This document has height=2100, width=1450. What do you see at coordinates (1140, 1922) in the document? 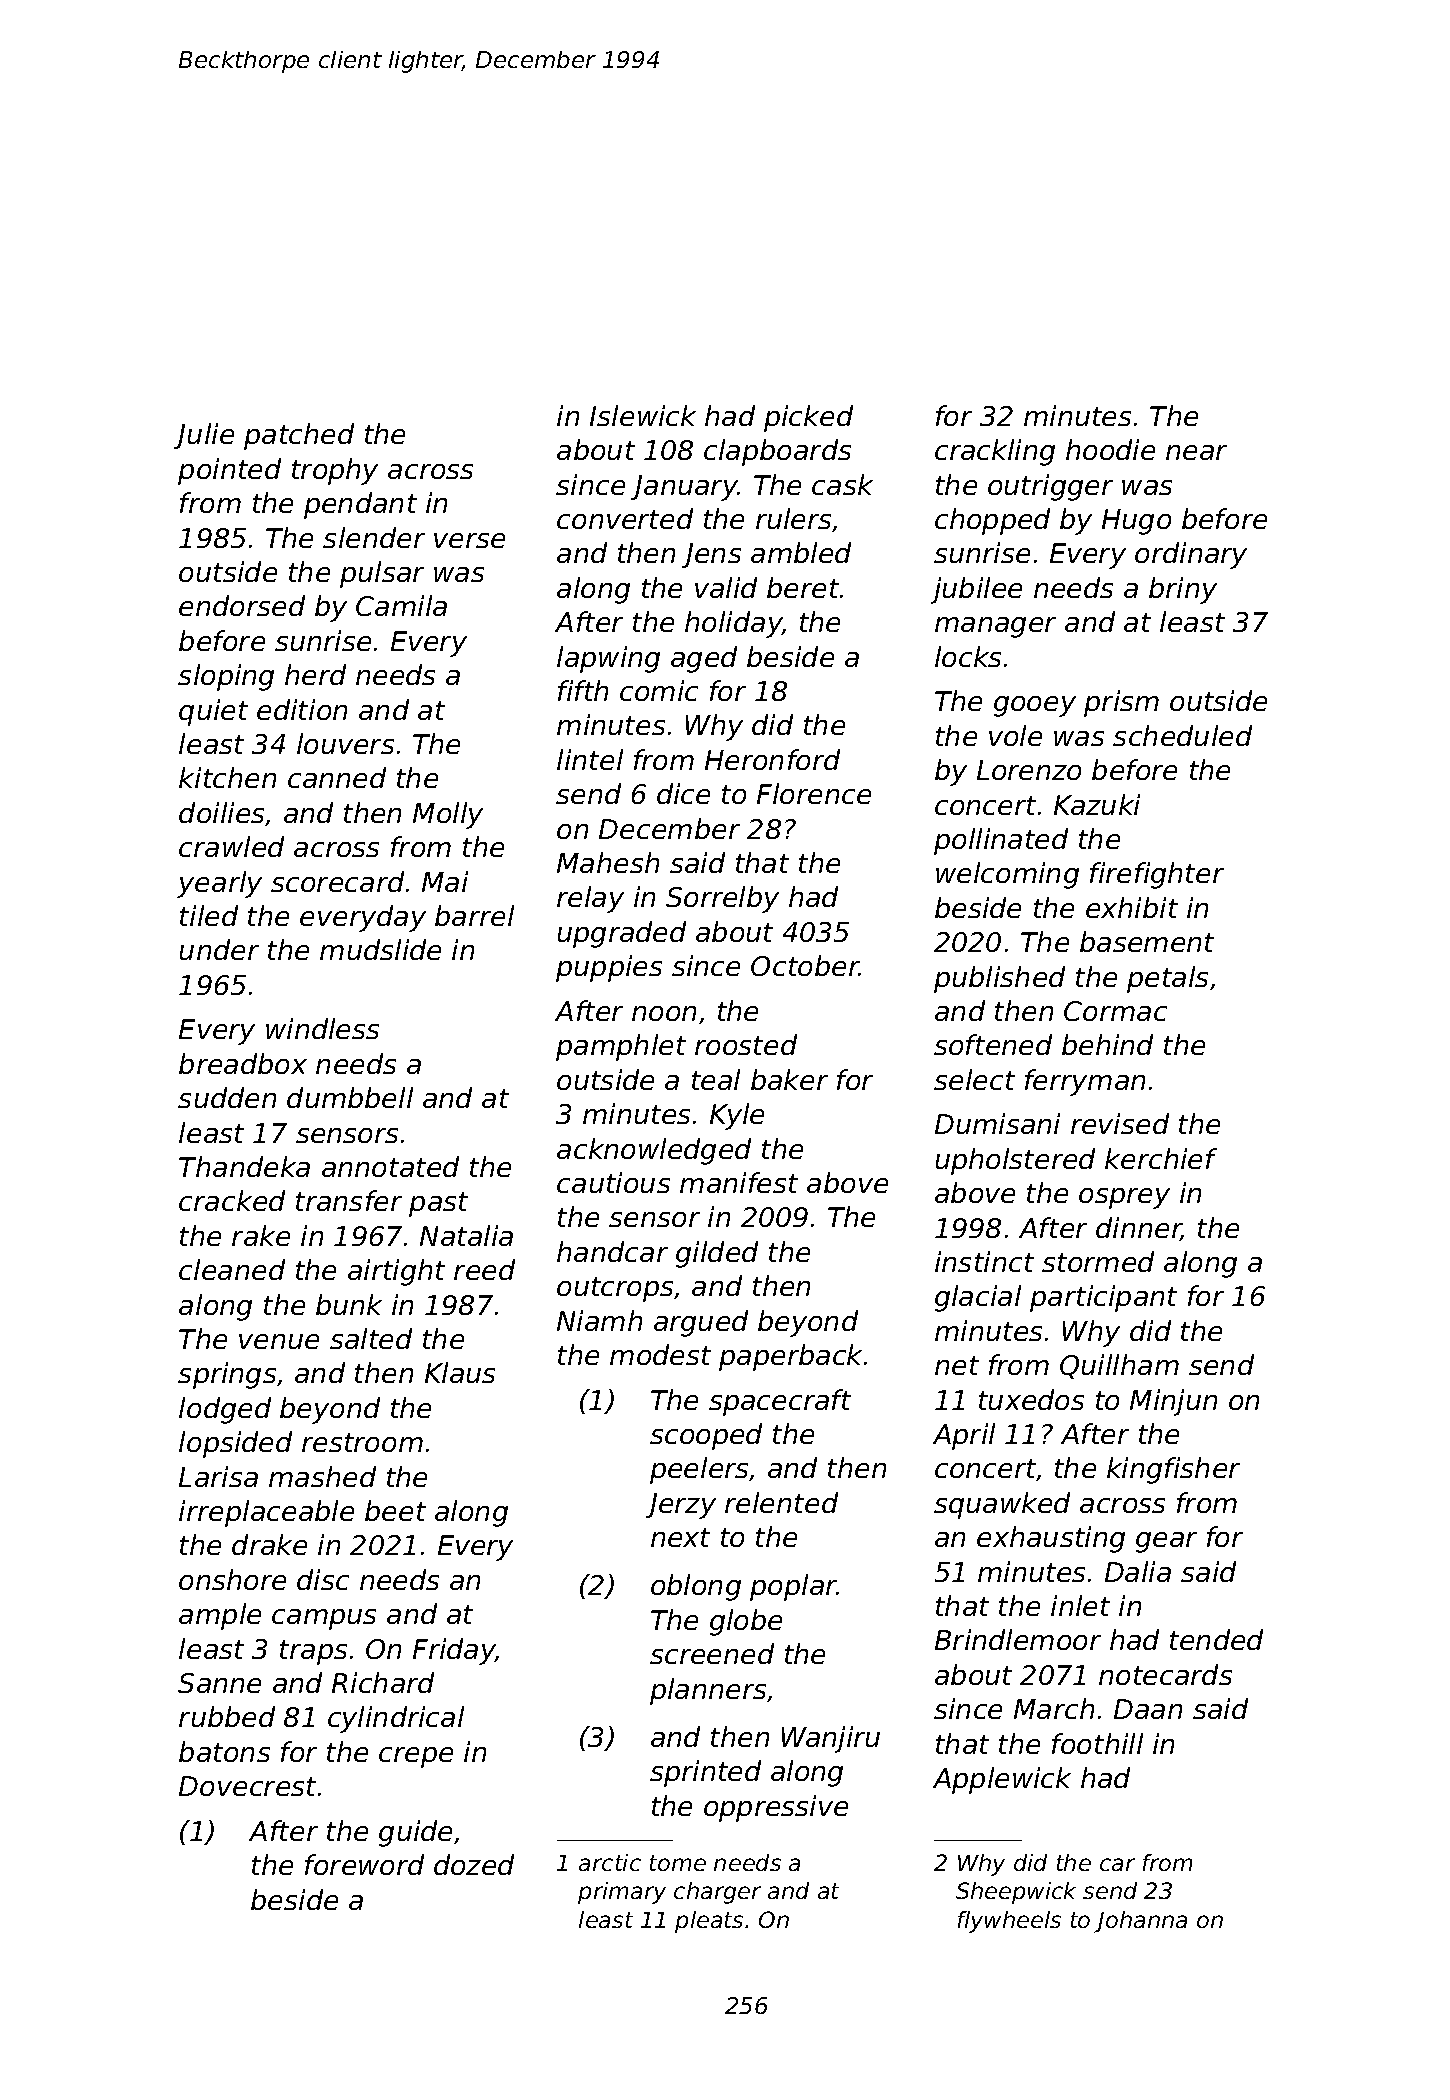
I see `Johanna` at bounding box center [1140, 1922].
